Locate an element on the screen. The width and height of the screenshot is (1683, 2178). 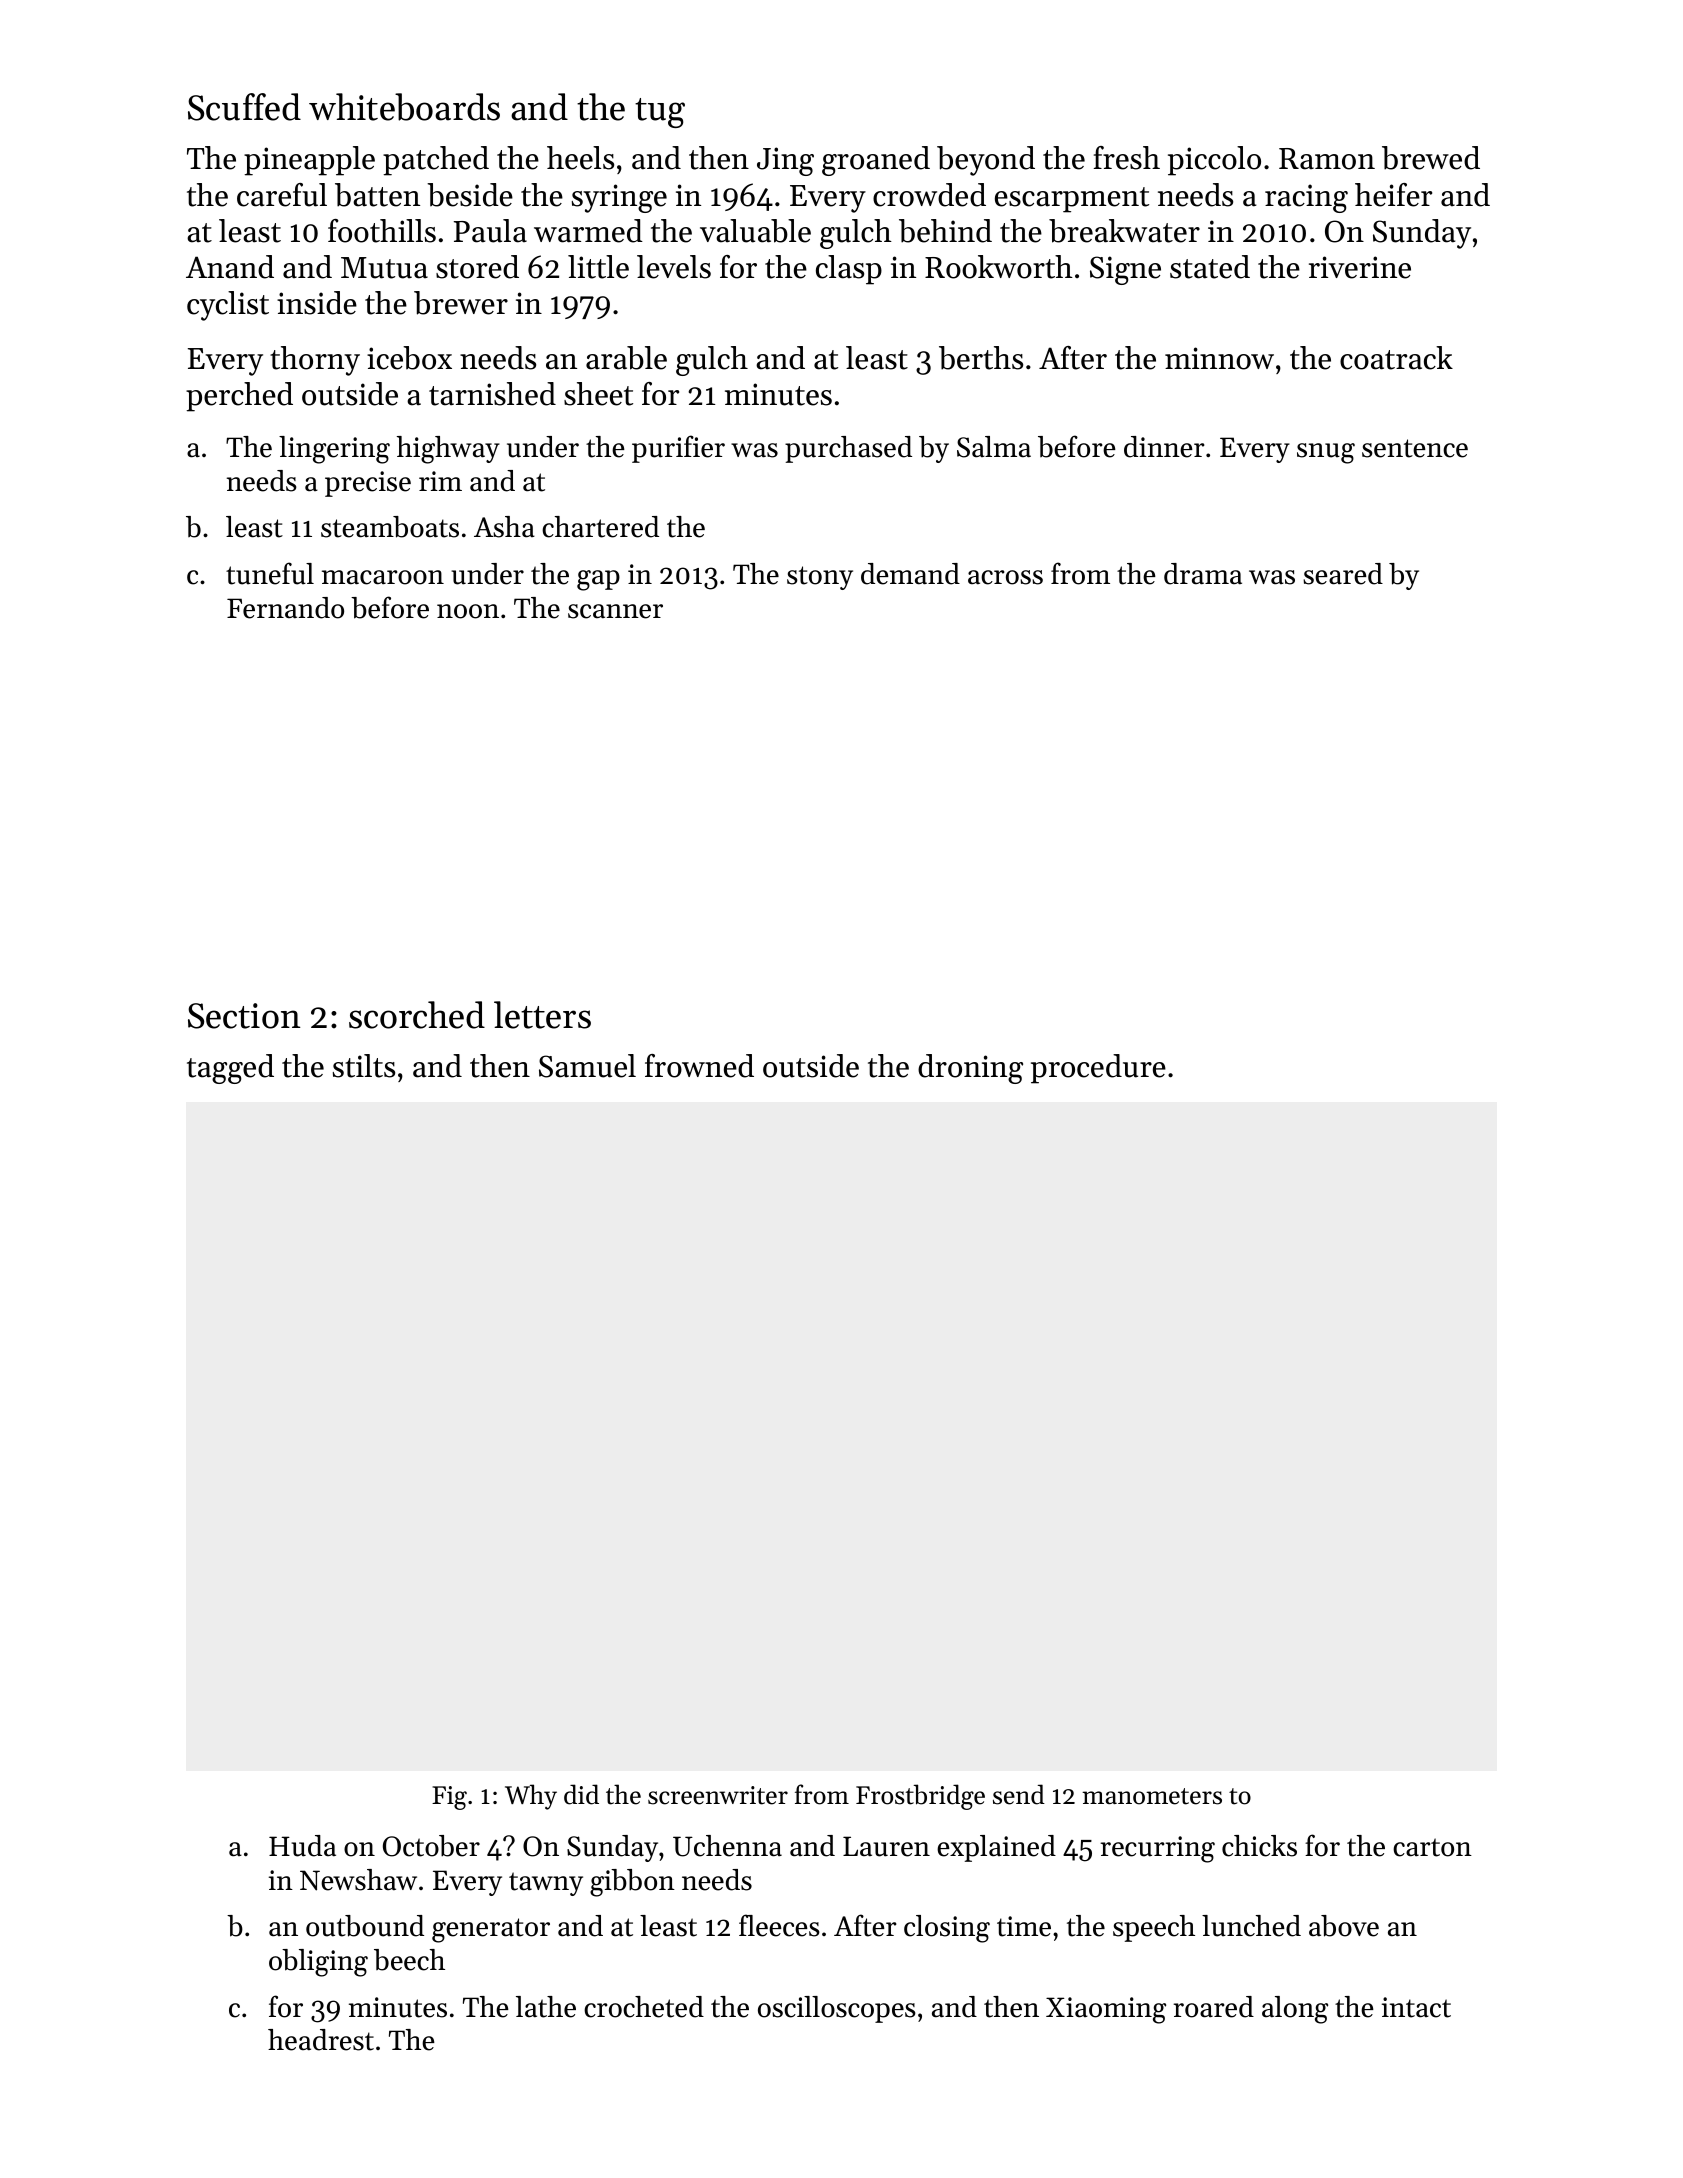
tug is located at coordinates (660, 113).
